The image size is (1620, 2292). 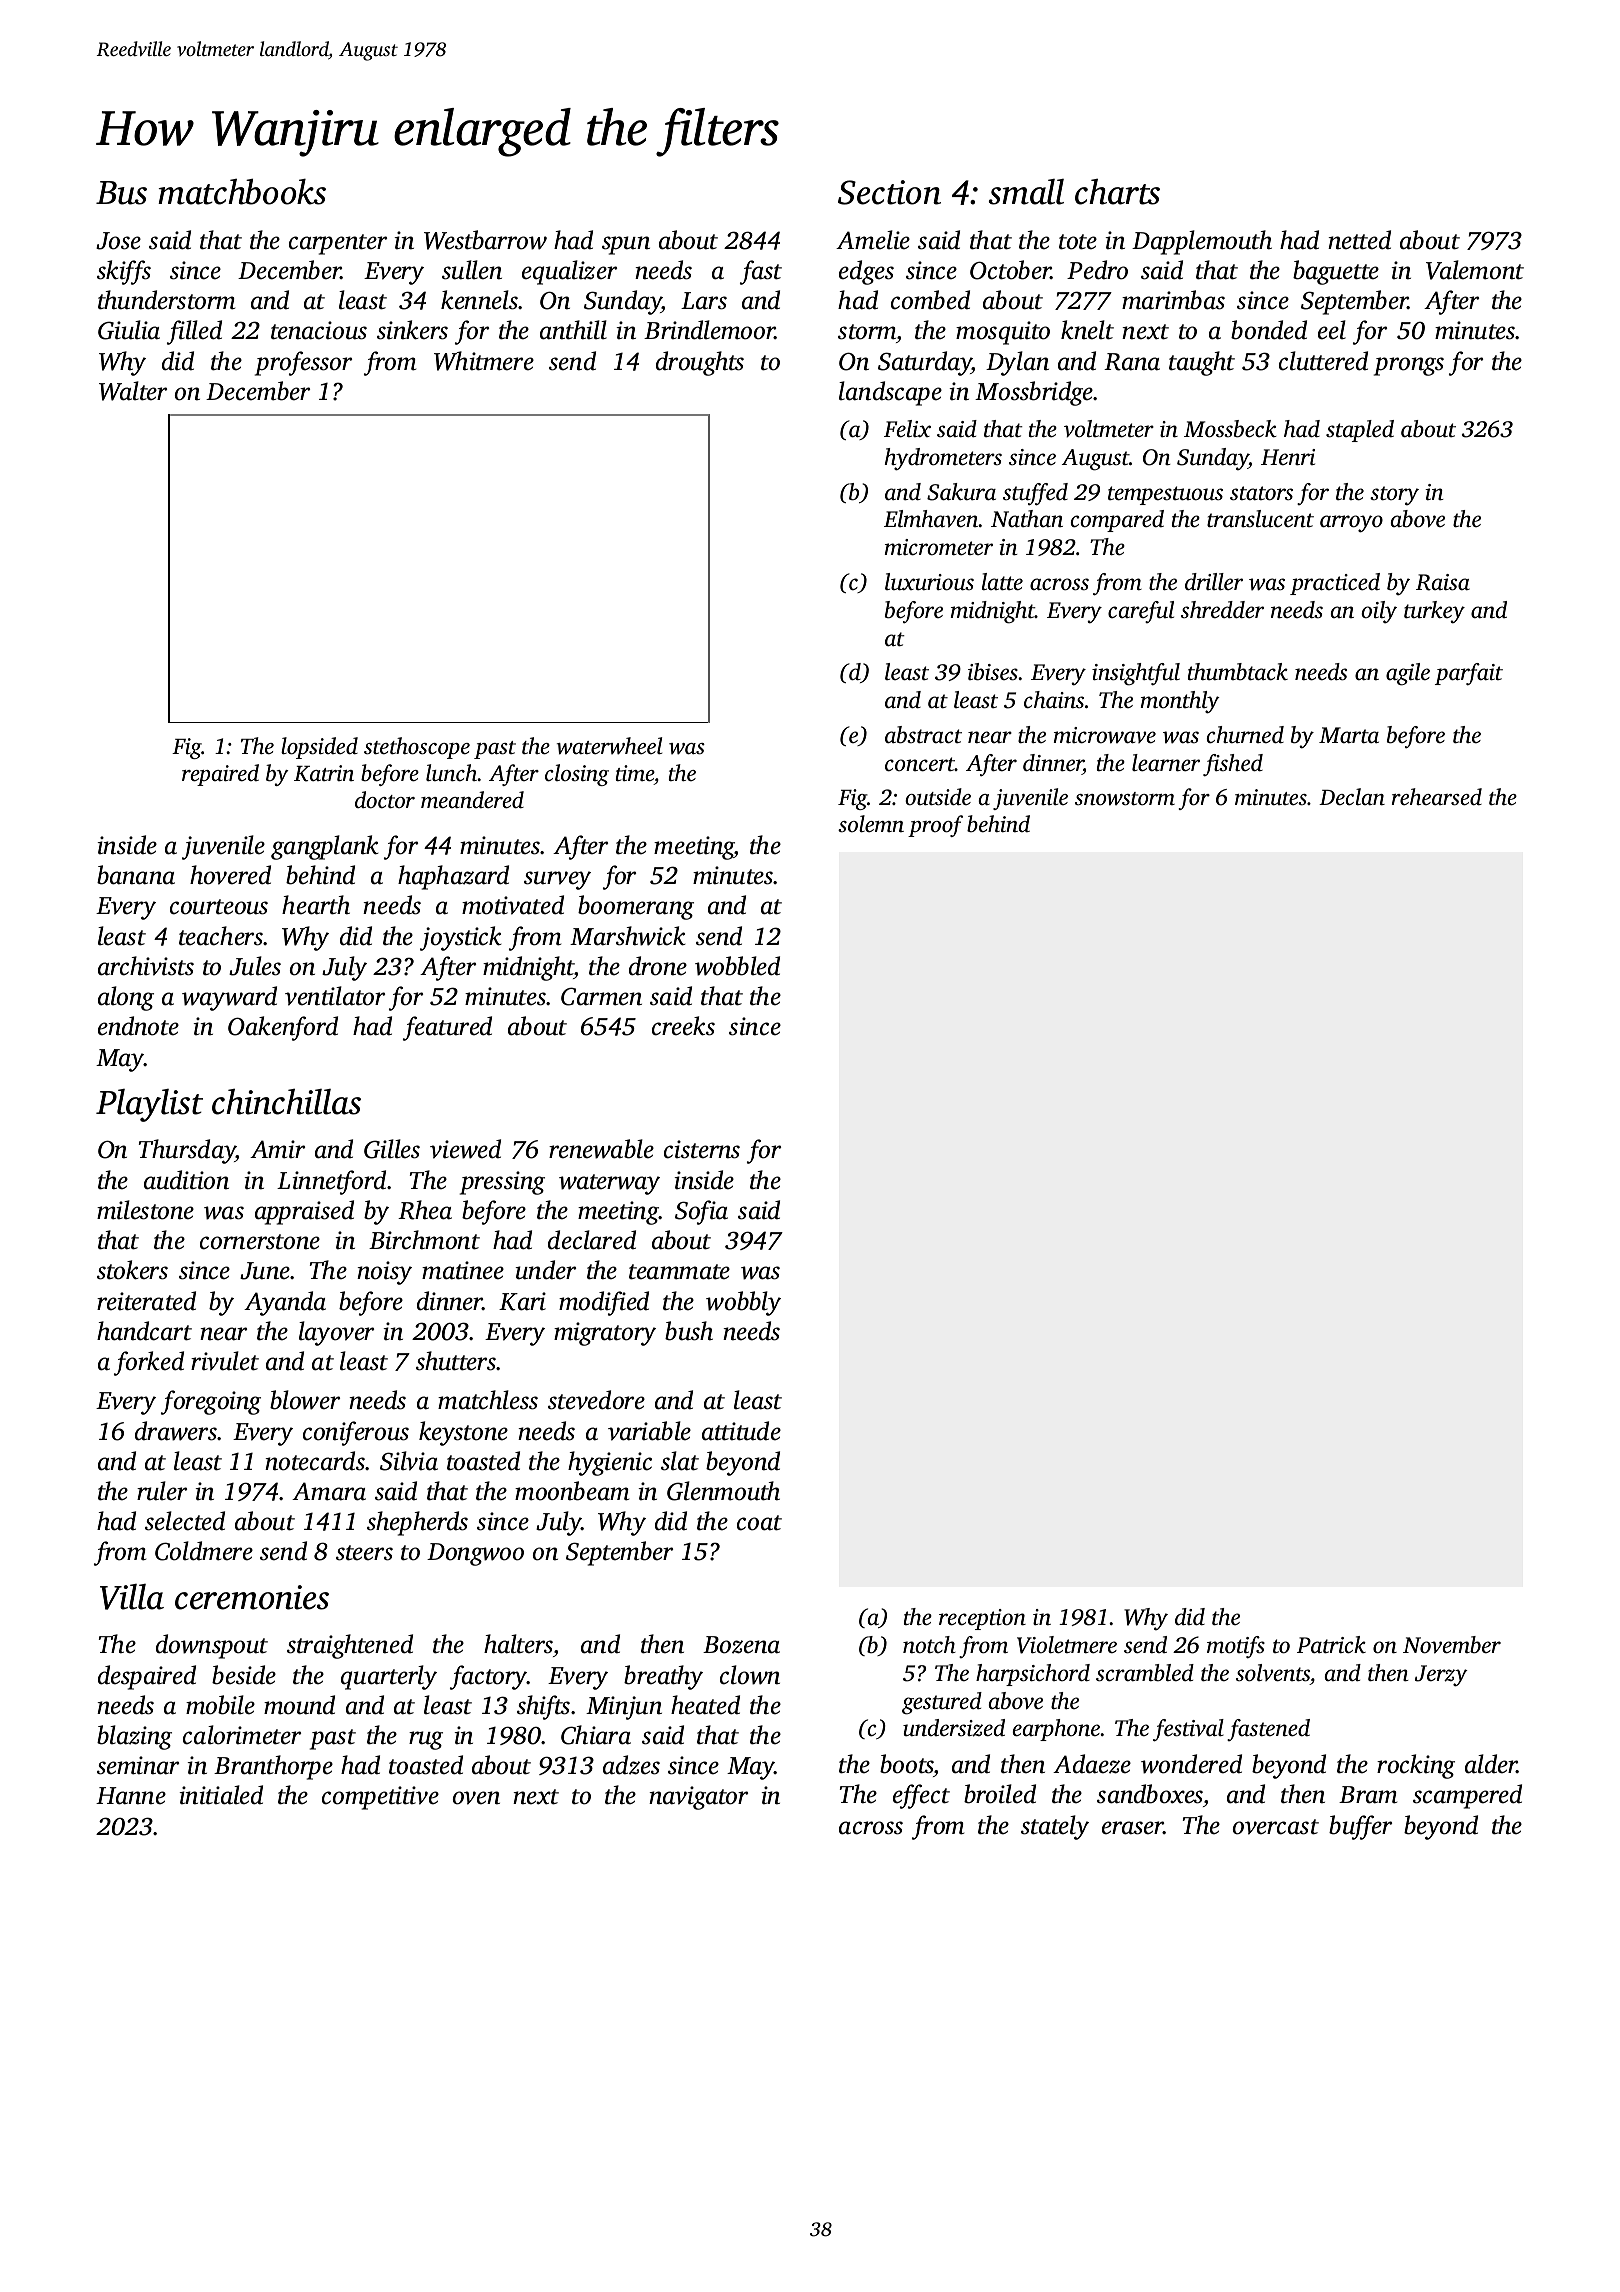 I want to click on repaired, so click(x=220, y=775).
